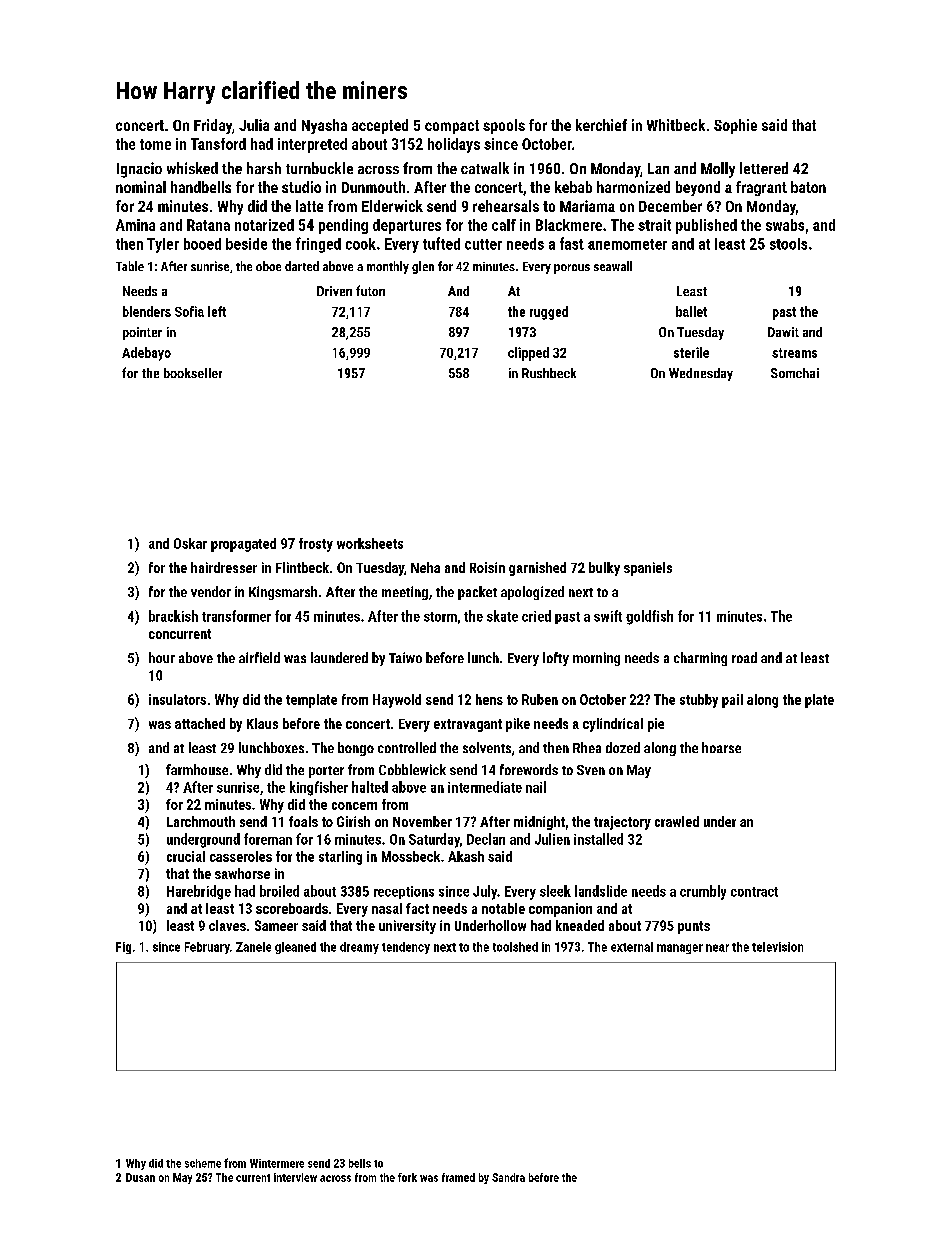 The width and height of the document is (952, 1233). I want to click on Julia, so click(254, 125).
